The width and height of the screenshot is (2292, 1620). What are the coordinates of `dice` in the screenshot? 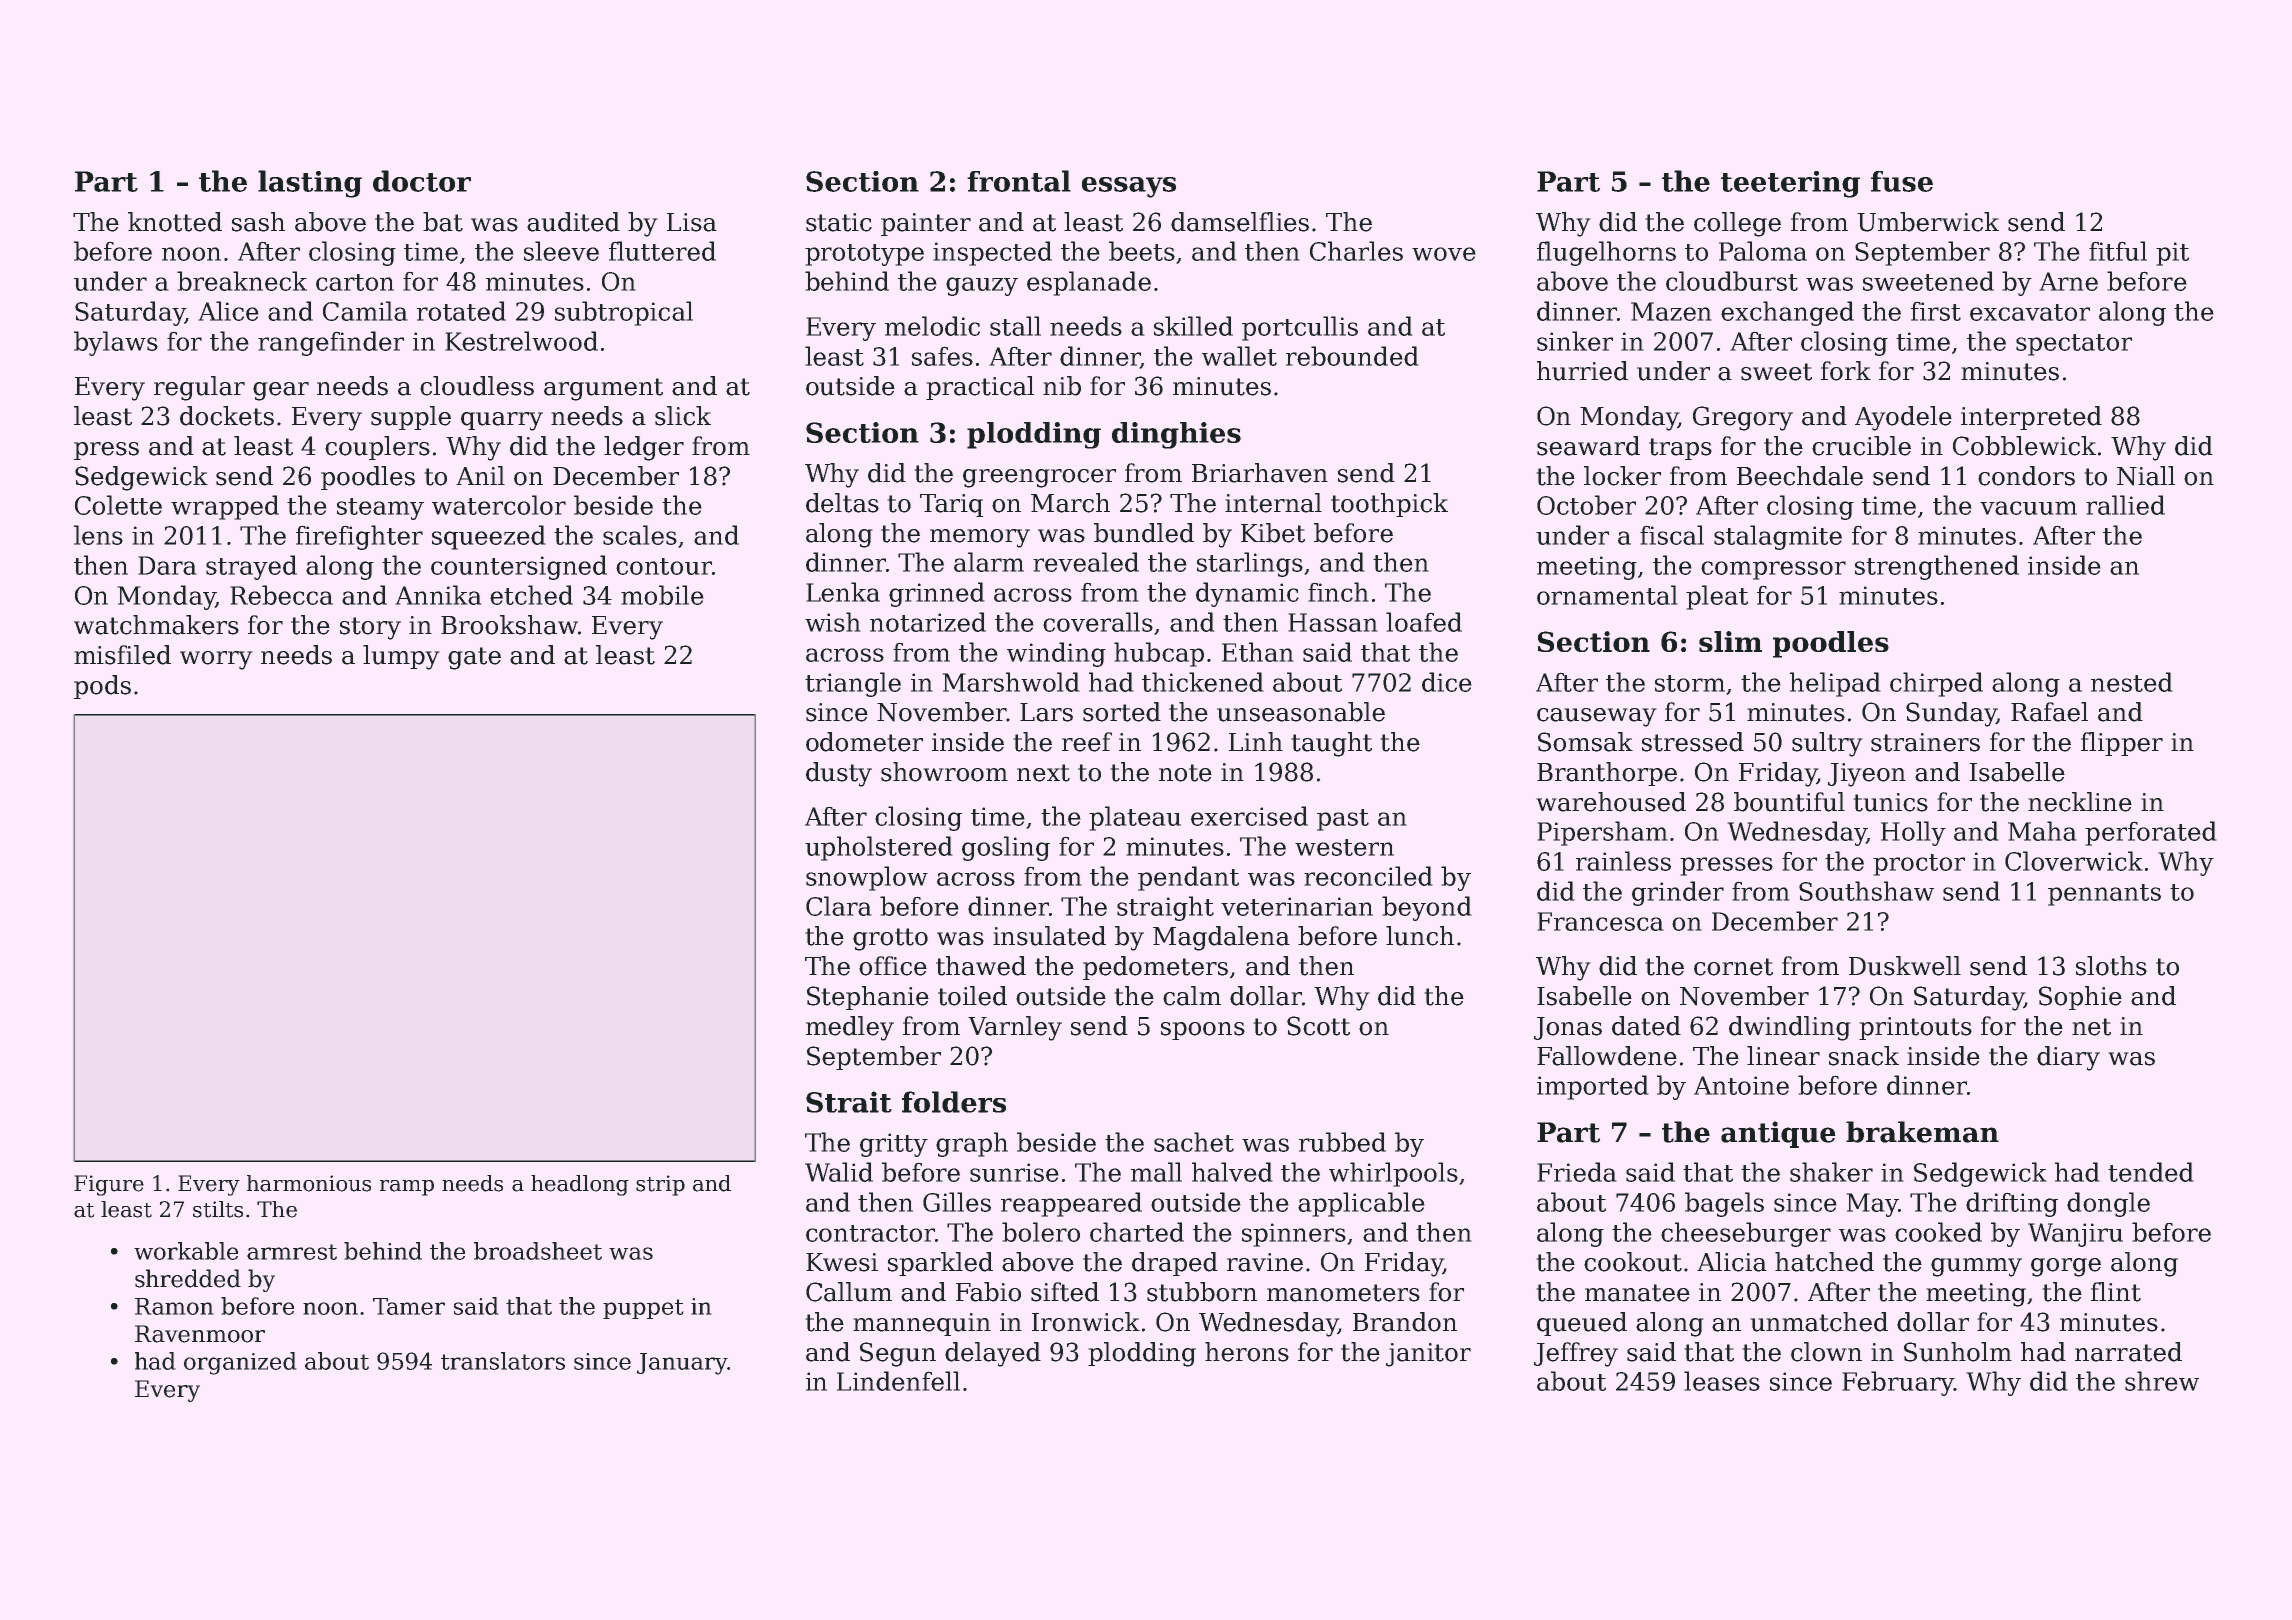 It's located at (1447, 682).
